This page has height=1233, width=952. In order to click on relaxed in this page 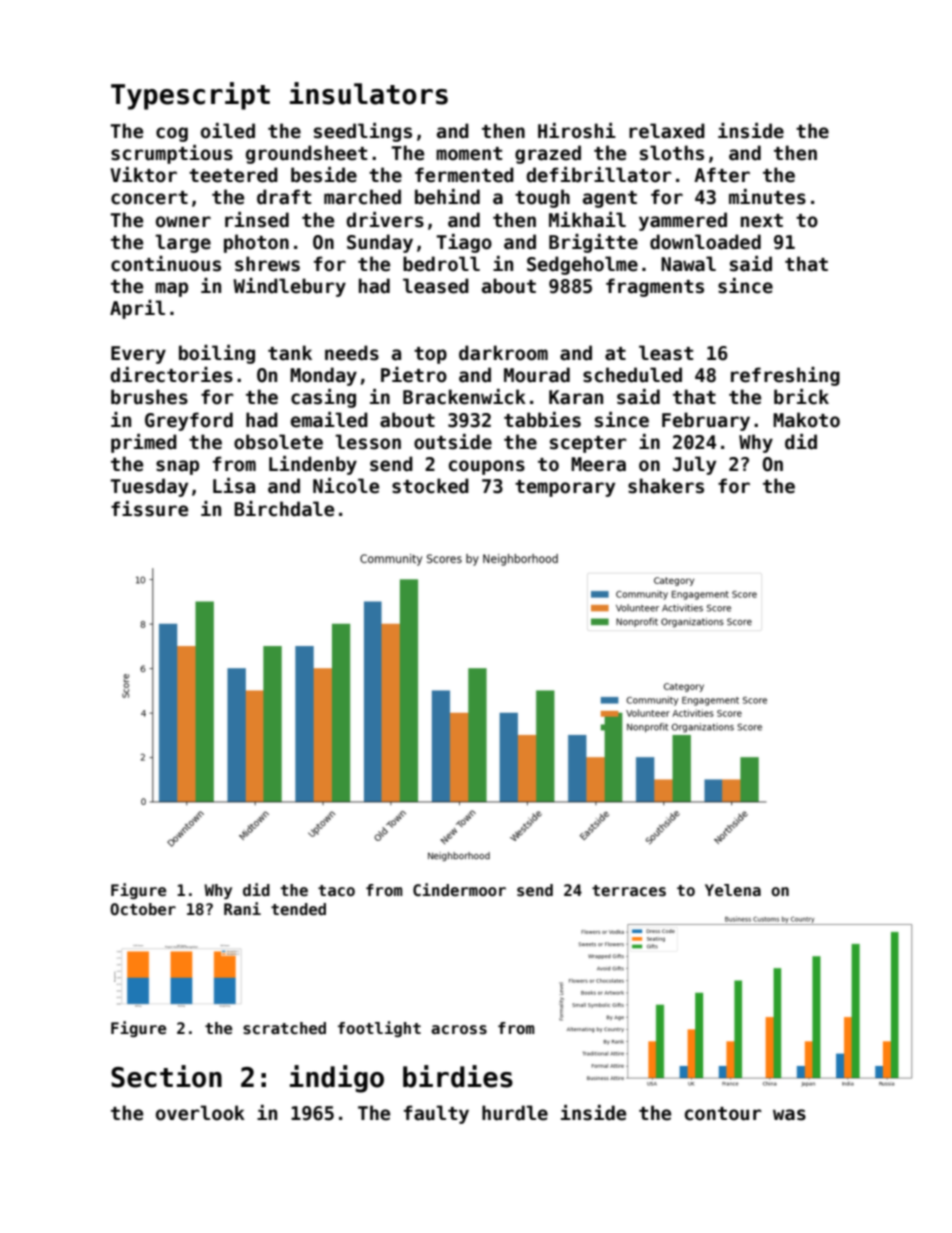, I will do `click(667, 131)`.
